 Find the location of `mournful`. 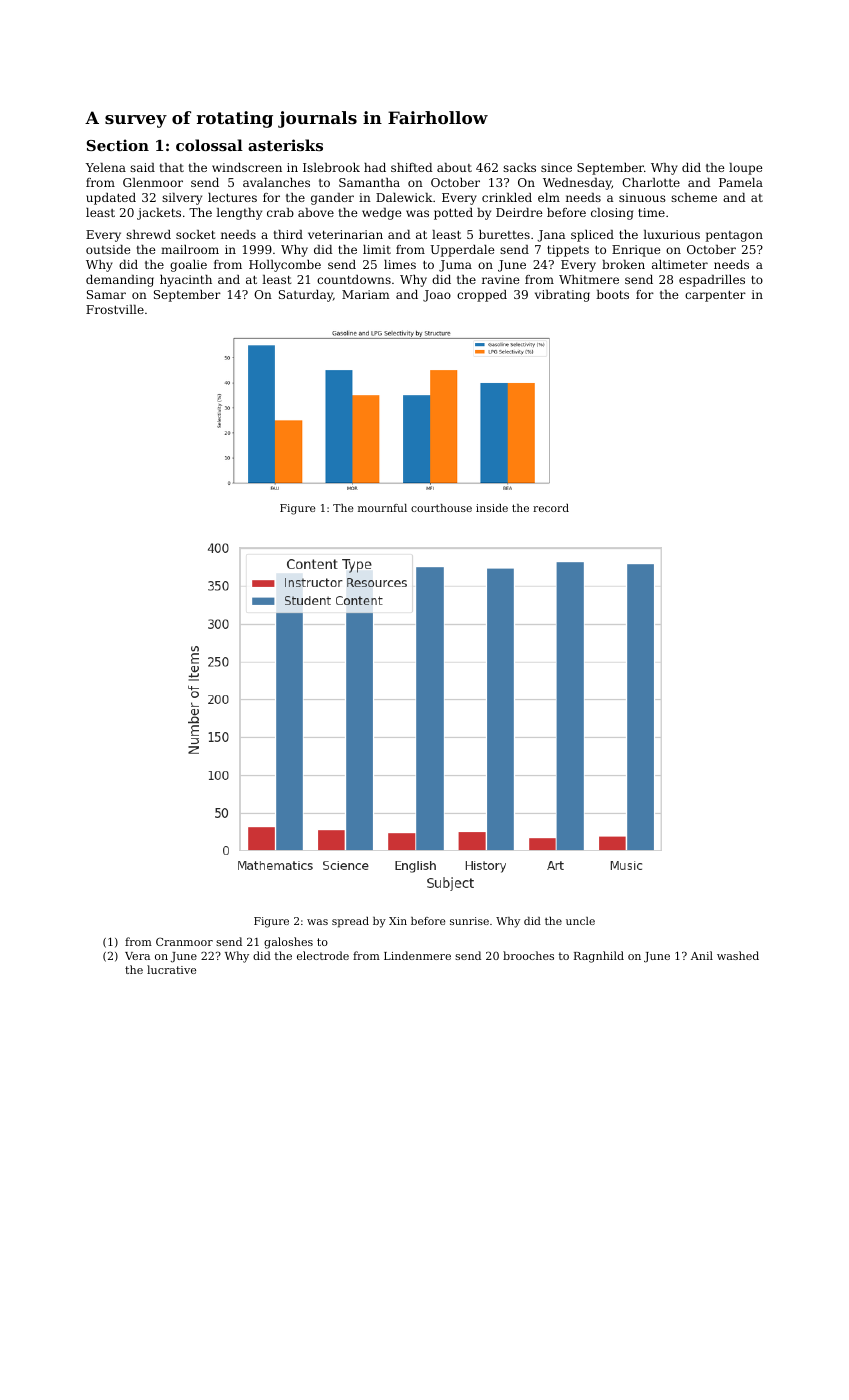

mournful is located at coordinates (382, 508).
